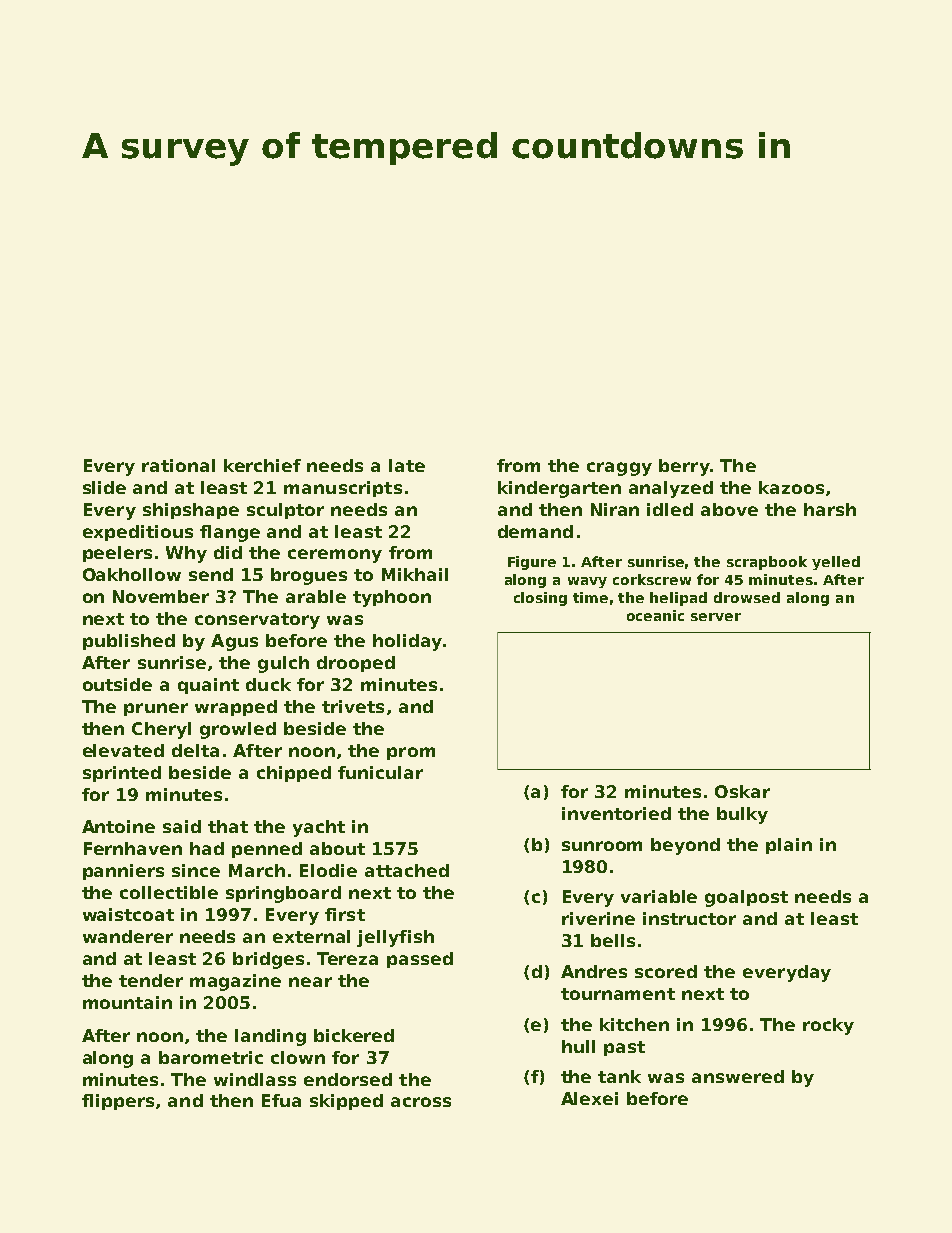 The width and height of the screenshot is (952, 1233). I want to click on flippers, so click(118, 1102).
